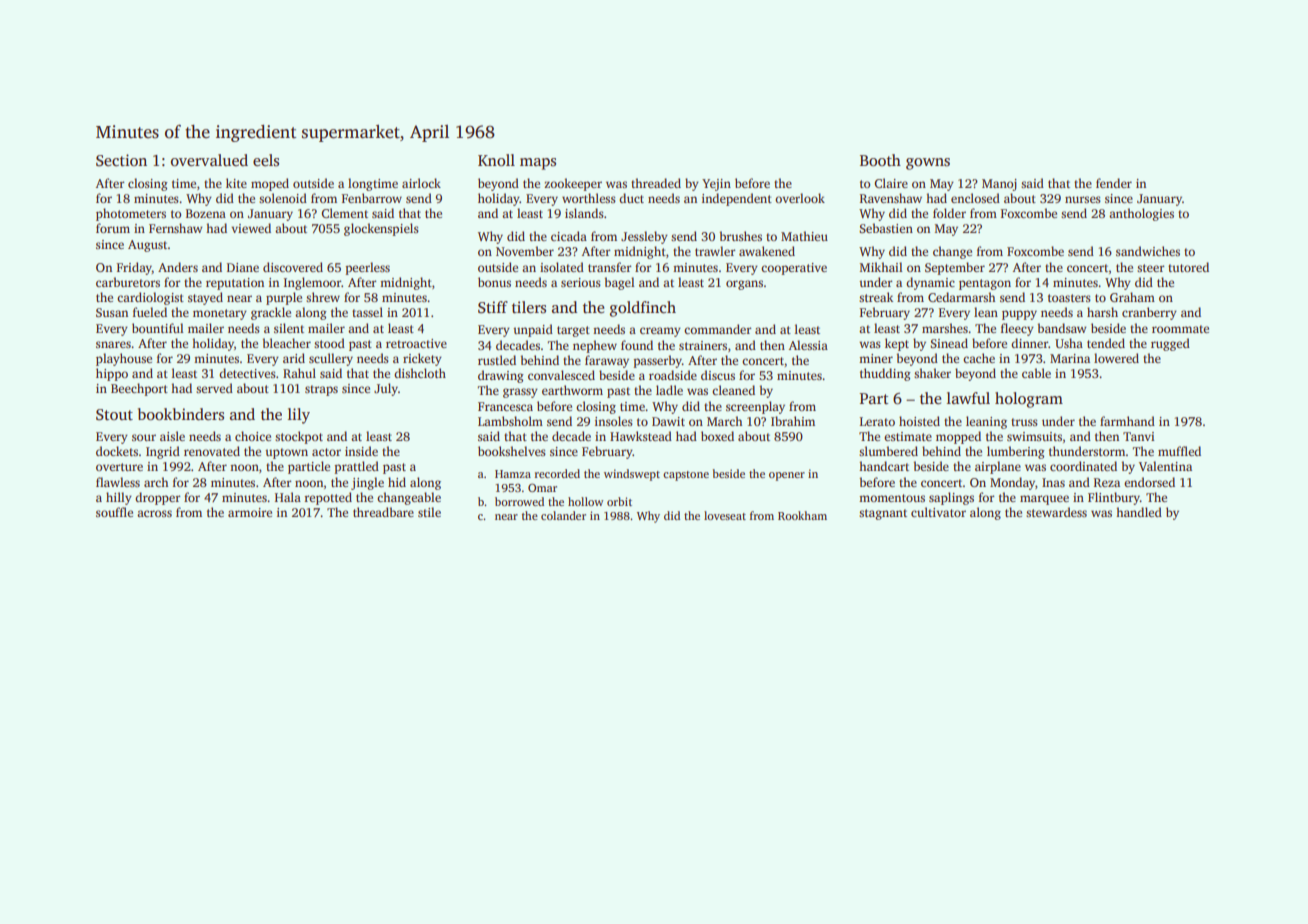  I want to click on stewardess, so click(1056, 512).
